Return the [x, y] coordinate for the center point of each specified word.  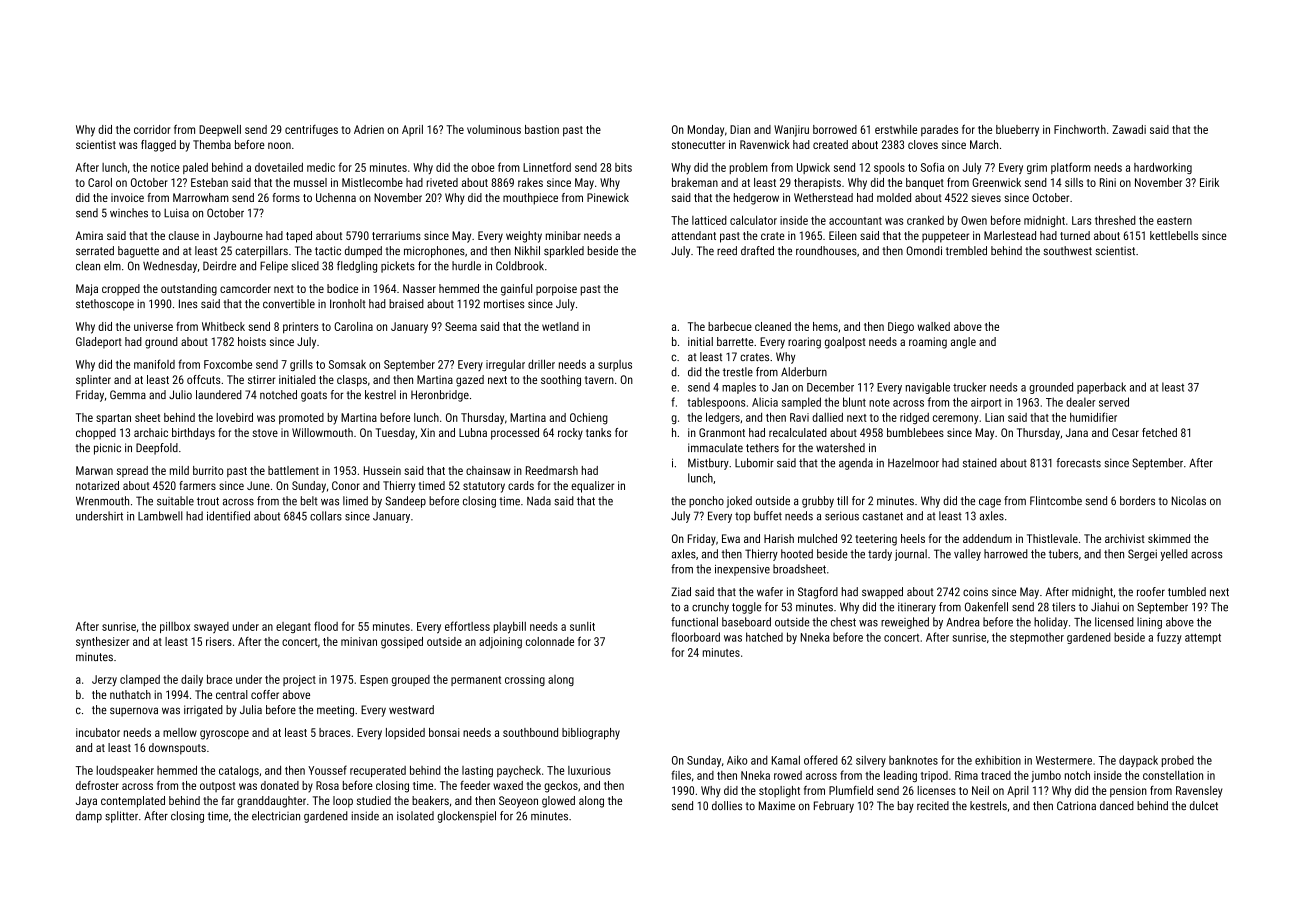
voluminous [494, 129]
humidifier [1093, 417]
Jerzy [104, 680]
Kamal [786, 760]
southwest [1067, 250]
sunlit [582, 626]
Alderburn [804, 372]
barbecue [730, 326]
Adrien [369, 129]
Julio [180, 394]
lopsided [405, 733]
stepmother [1037, 638]
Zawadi [1129, 129]
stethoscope [105, 305]
